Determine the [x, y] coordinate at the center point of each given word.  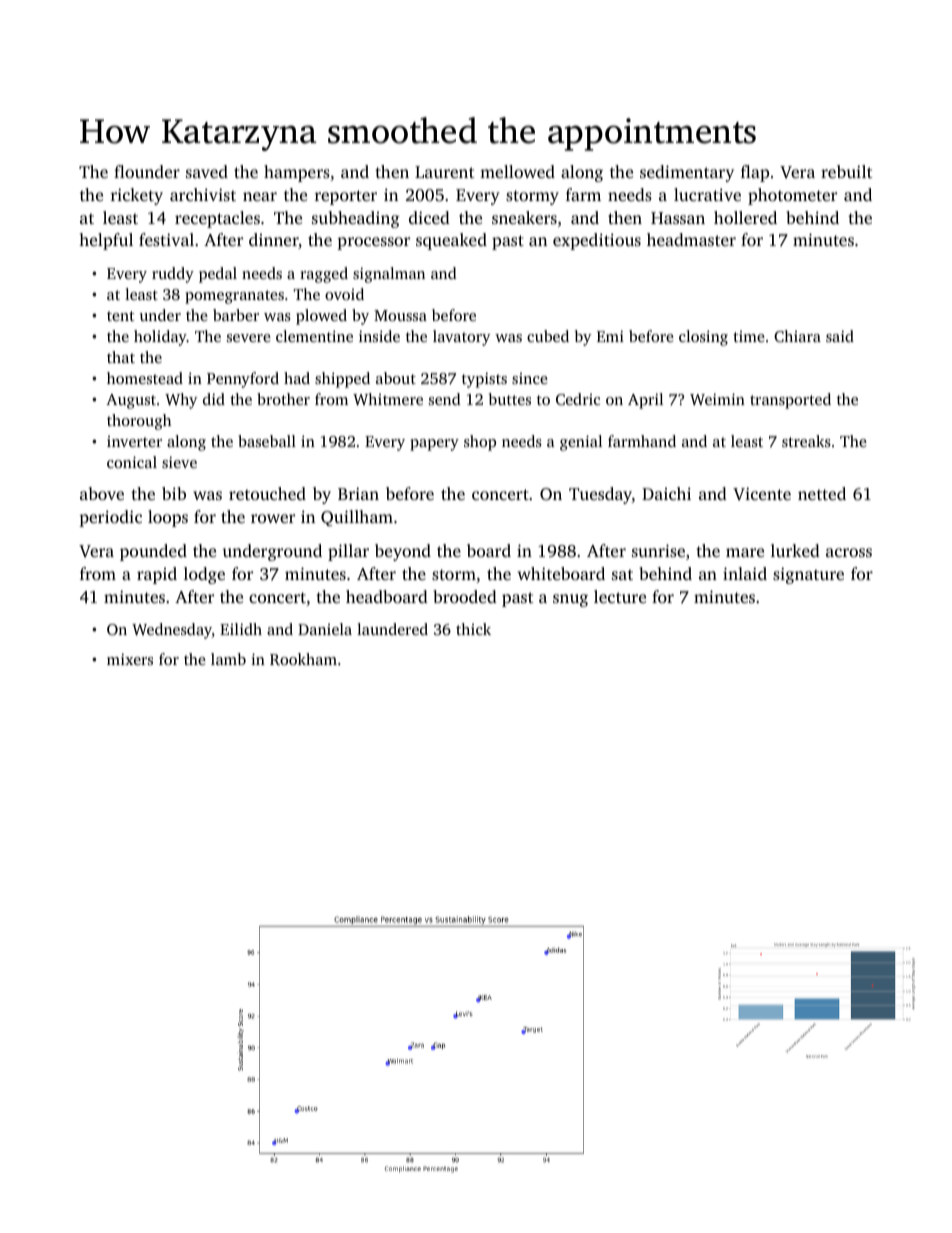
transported [790, 401]
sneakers [524, 217]
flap [755, 173]
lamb [228, 659]
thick [473, 629]
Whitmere [388, 399]
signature [808, 575]
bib [174, 493]
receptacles [217, 219]
